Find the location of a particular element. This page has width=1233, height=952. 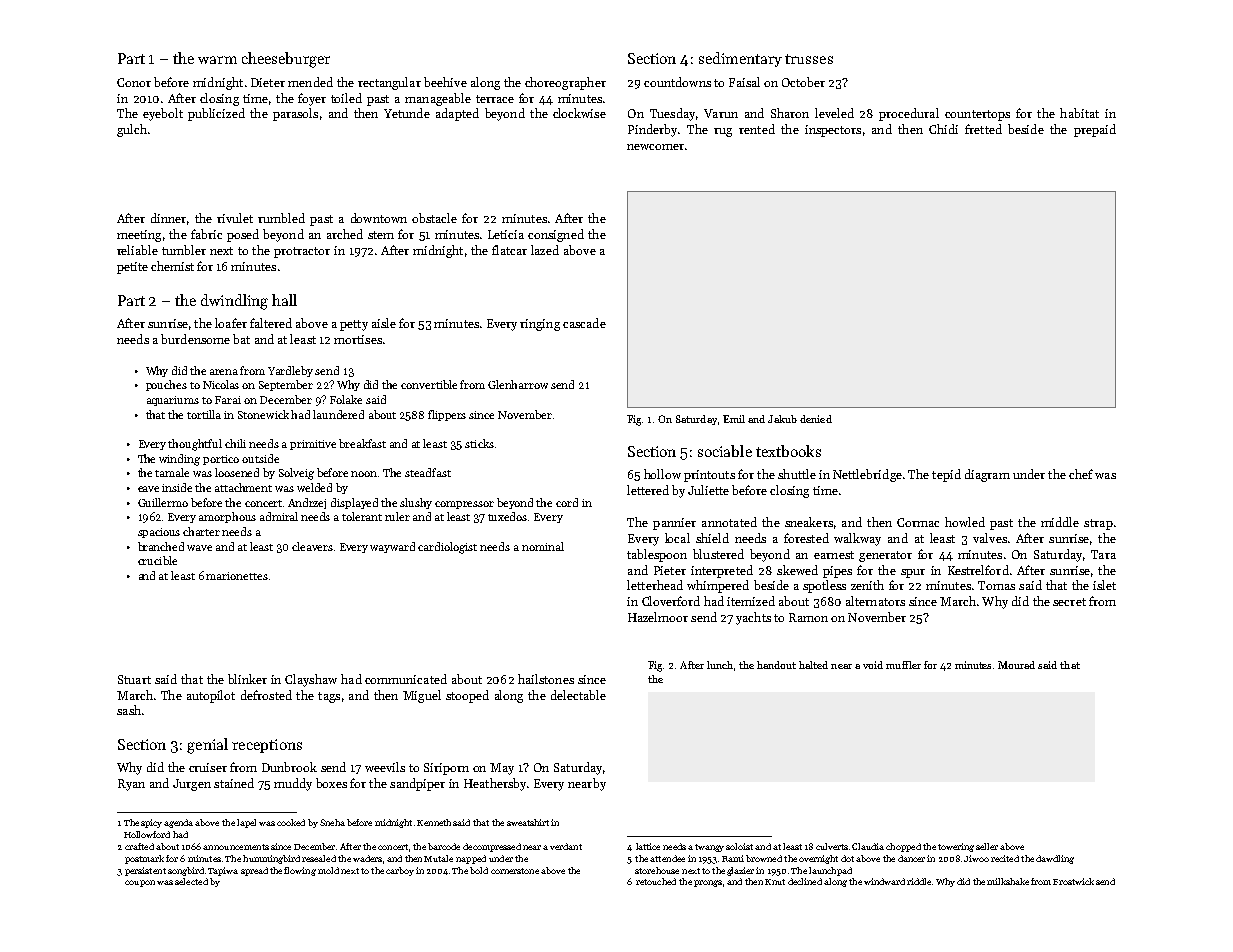

selected is located at coordinates (191, 881).
